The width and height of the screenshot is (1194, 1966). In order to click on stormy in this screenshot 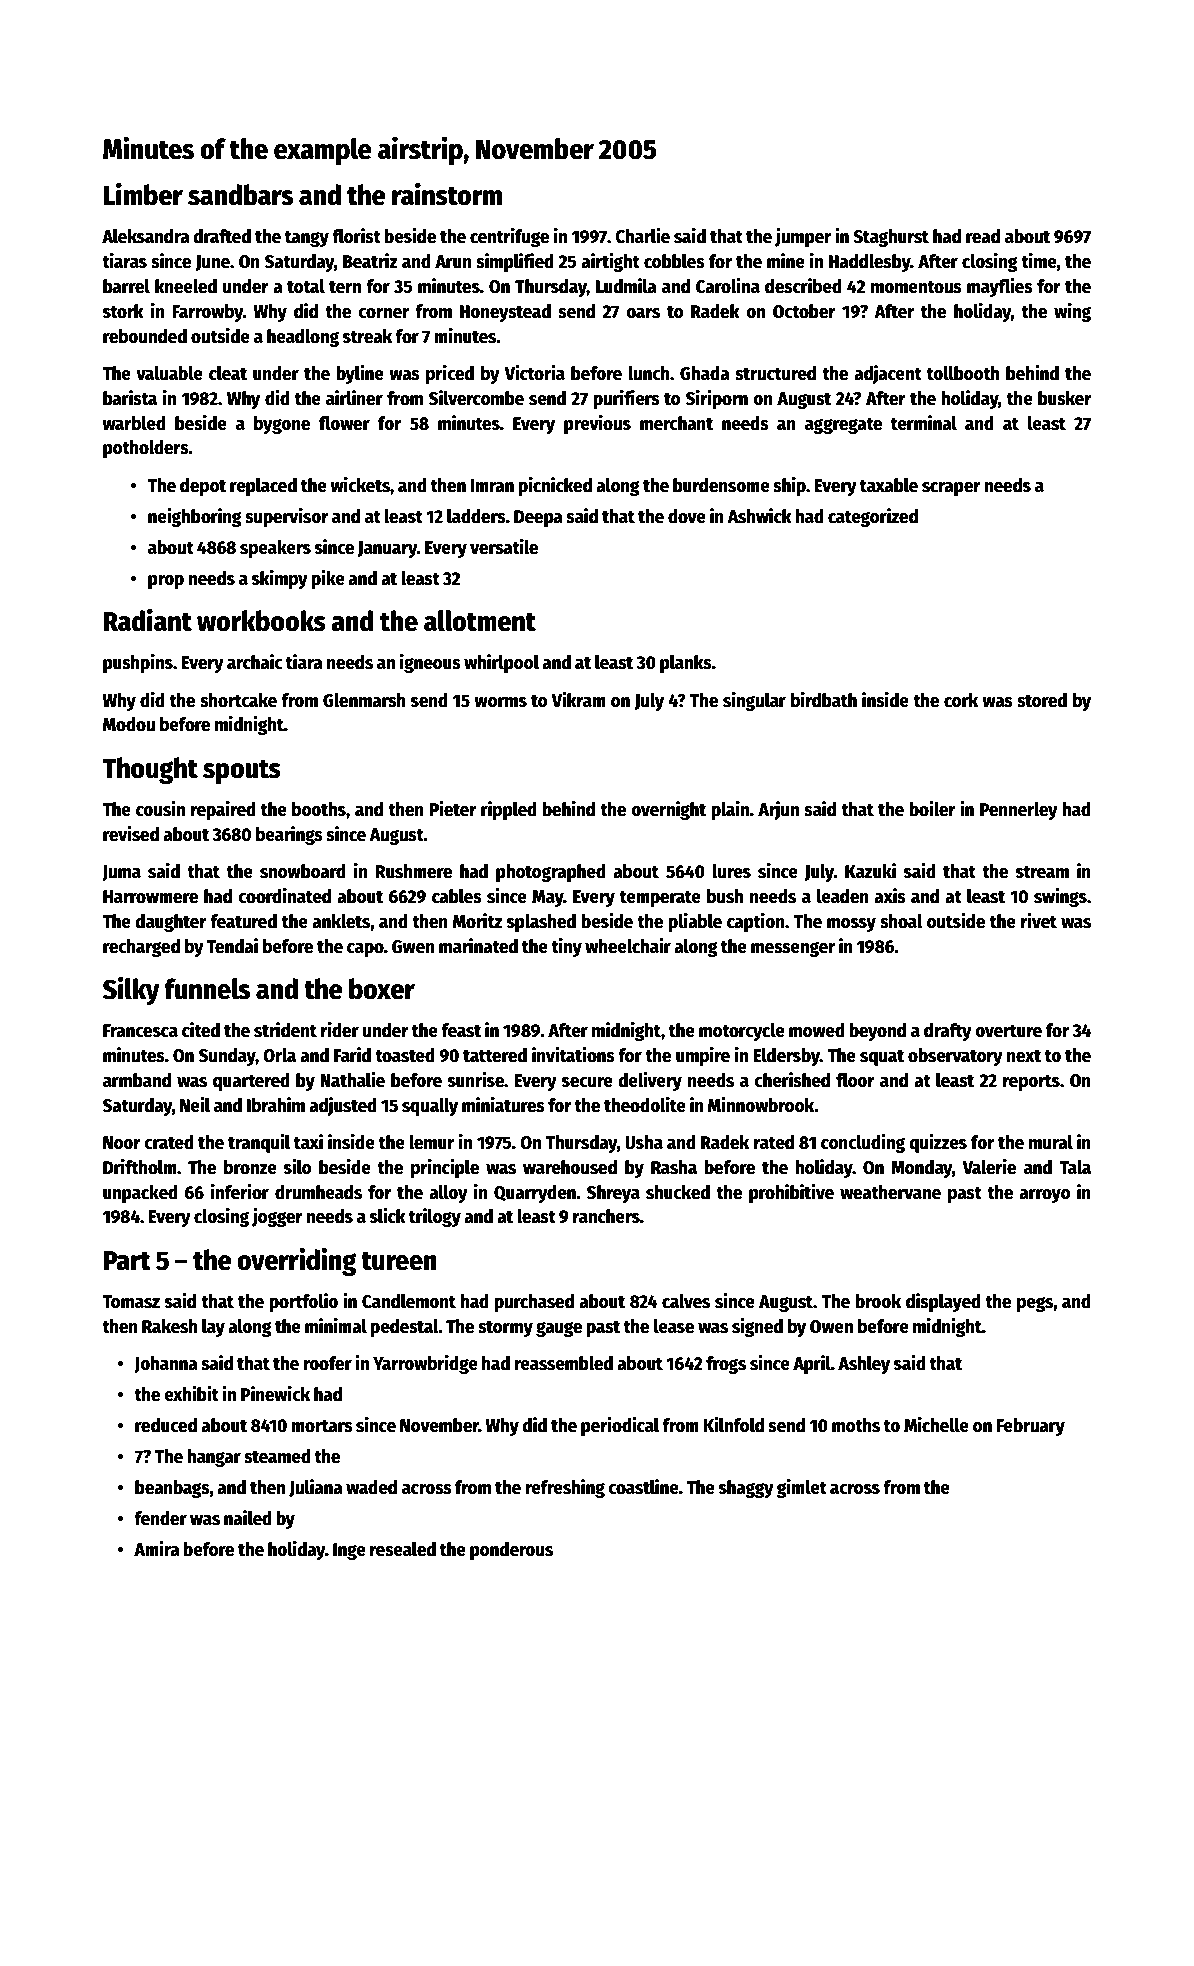, I will do `click(505, 1329)`.
